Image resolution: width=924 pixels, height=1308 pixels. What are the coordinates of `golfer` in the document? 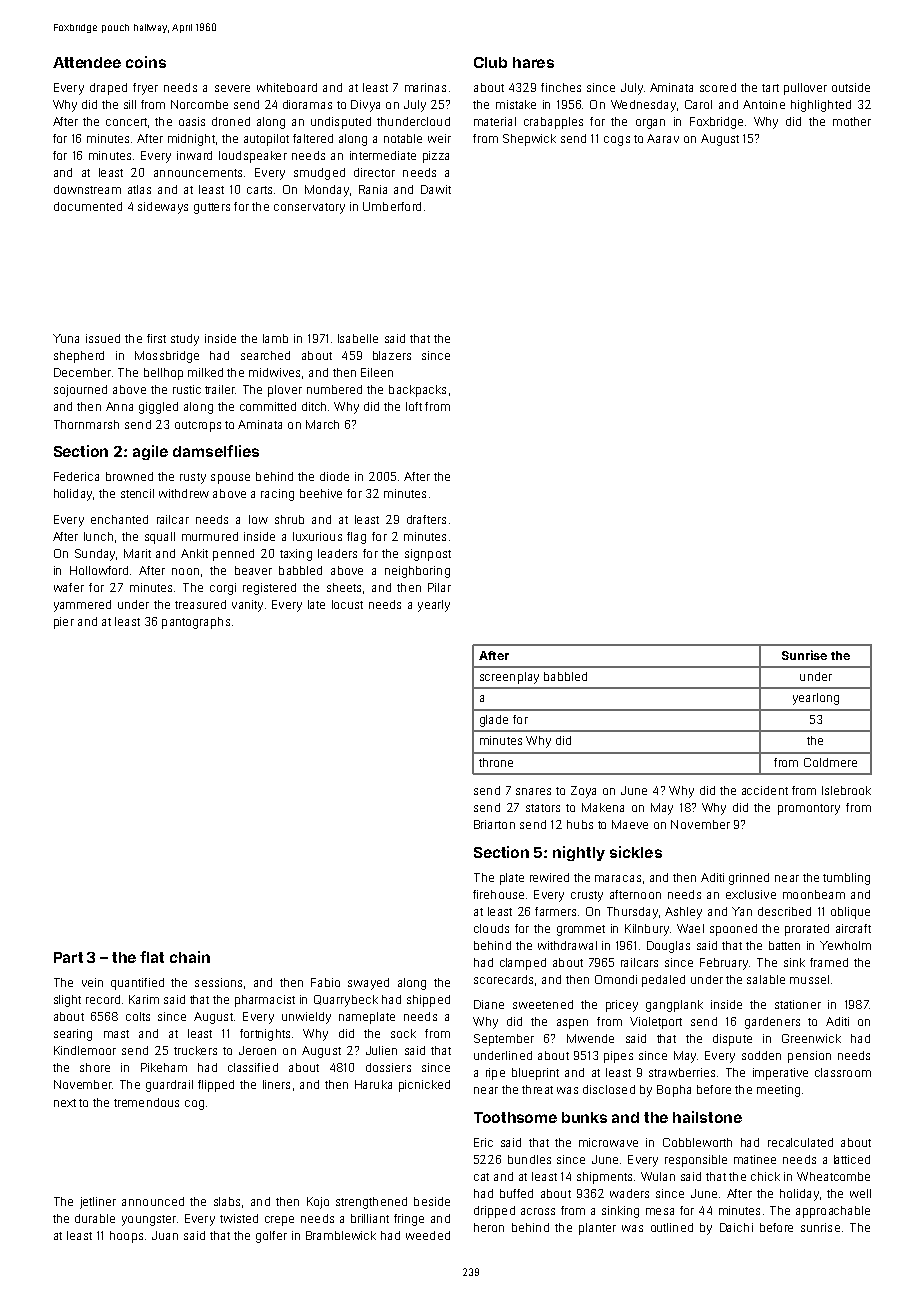 It's located at (271, 1237).
